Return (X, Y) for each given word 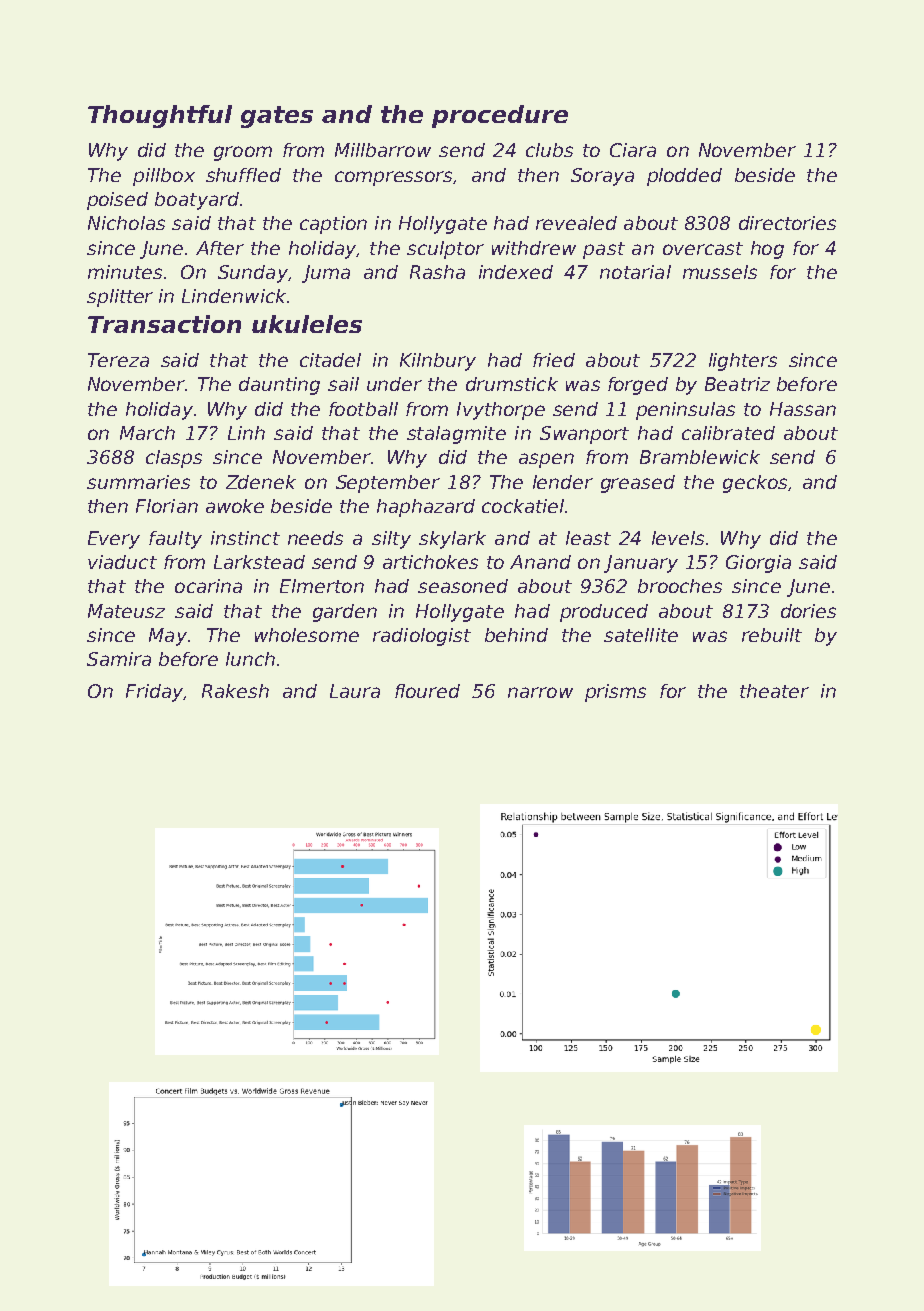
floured (427, 691)
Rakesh (235, 691)
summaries (138, 482)
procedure (500, 116)
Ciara (633, 150)
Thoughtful (160, 116)
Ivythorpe (501, 411)
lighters (743, 362)
